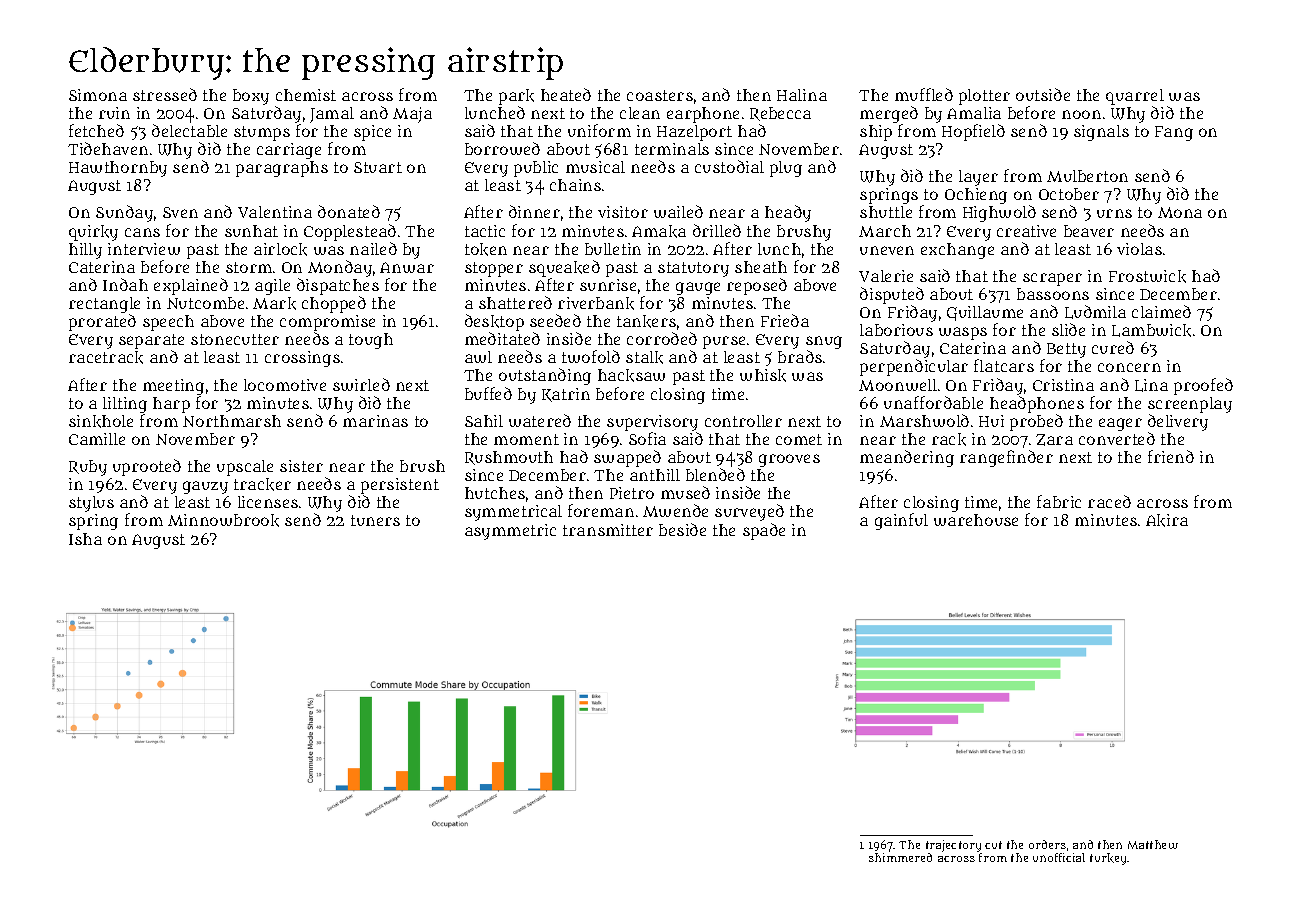 This document has width=1308, height=924. I want to click on Tidehaven, so click(108, 148).
